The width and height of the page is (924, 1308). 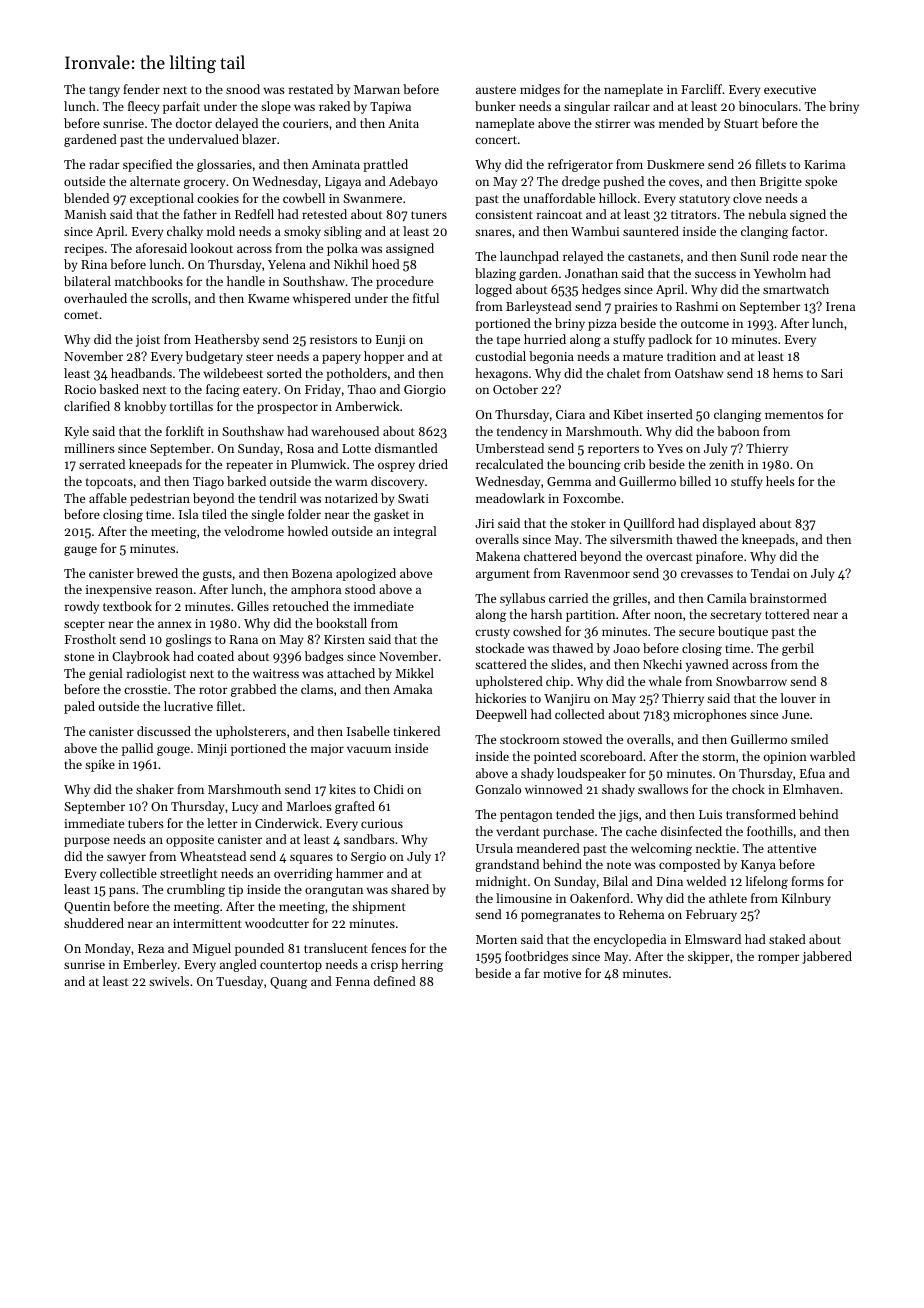 I want to click on father, so click(x=200, y=214).
